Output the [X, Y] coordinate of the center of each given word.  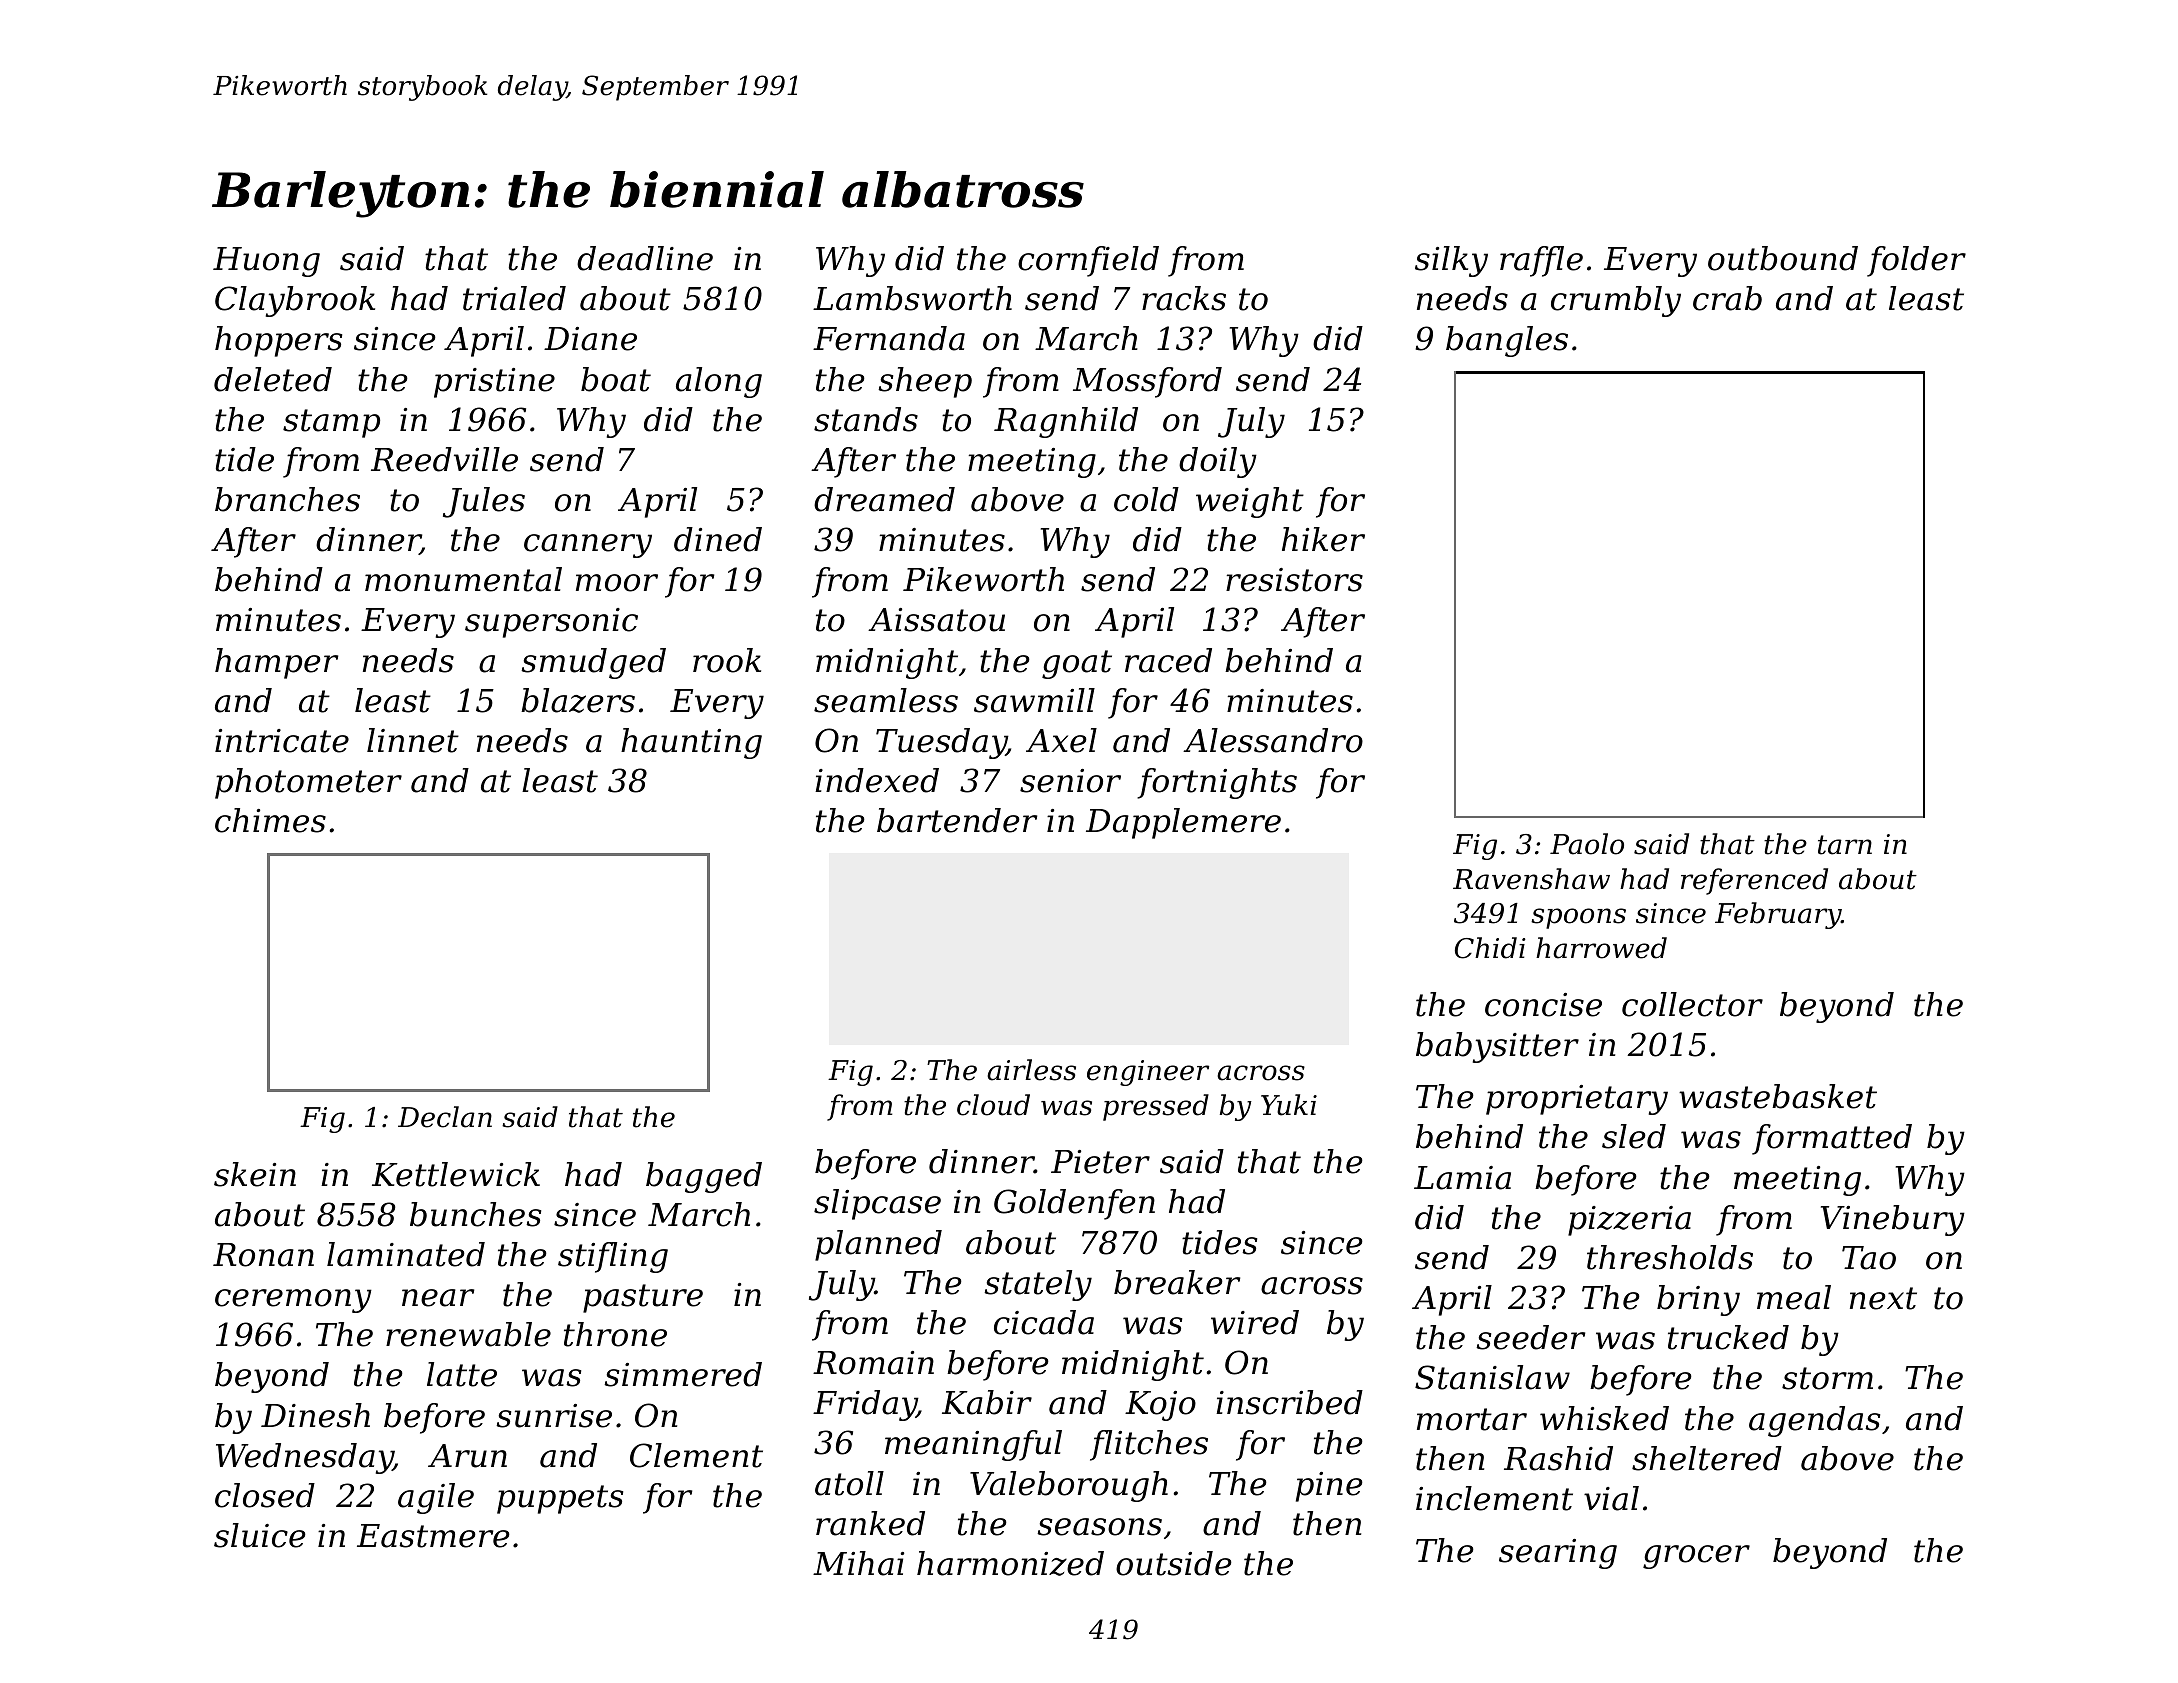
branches [287, 499]
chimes [270, 820]
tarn [1845, 845]
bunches [475, 1214]
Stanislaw [1492, 1377]
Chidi [1490, 948]
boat [616, 379]
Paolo [1587, 844]
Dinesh [315, 1415]
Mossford [1147, 382]
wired [1255, 1322]
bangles [1507, 341]
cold [1146, 499]
